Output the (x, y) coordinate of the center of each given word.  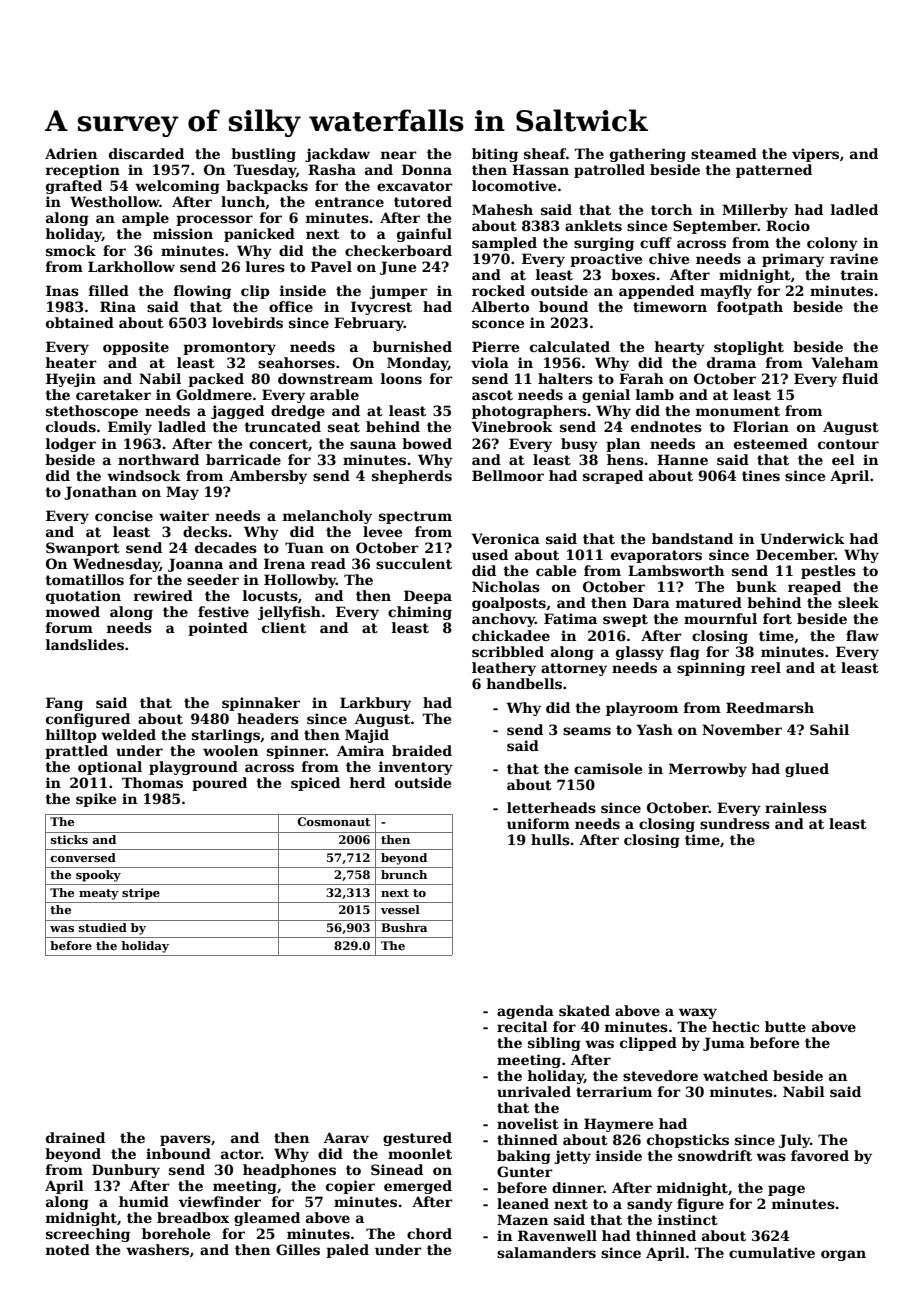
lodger (71, 445)
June (398, 268)
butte (785, 1026)
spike (96, 800)
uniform (538, 823)
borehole (176, 1233)
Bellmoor (508, 475)
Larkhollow (131, 266)
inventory (416, 768)
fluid (860, 378)
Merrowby (708, 770)
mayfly (726, 292)
